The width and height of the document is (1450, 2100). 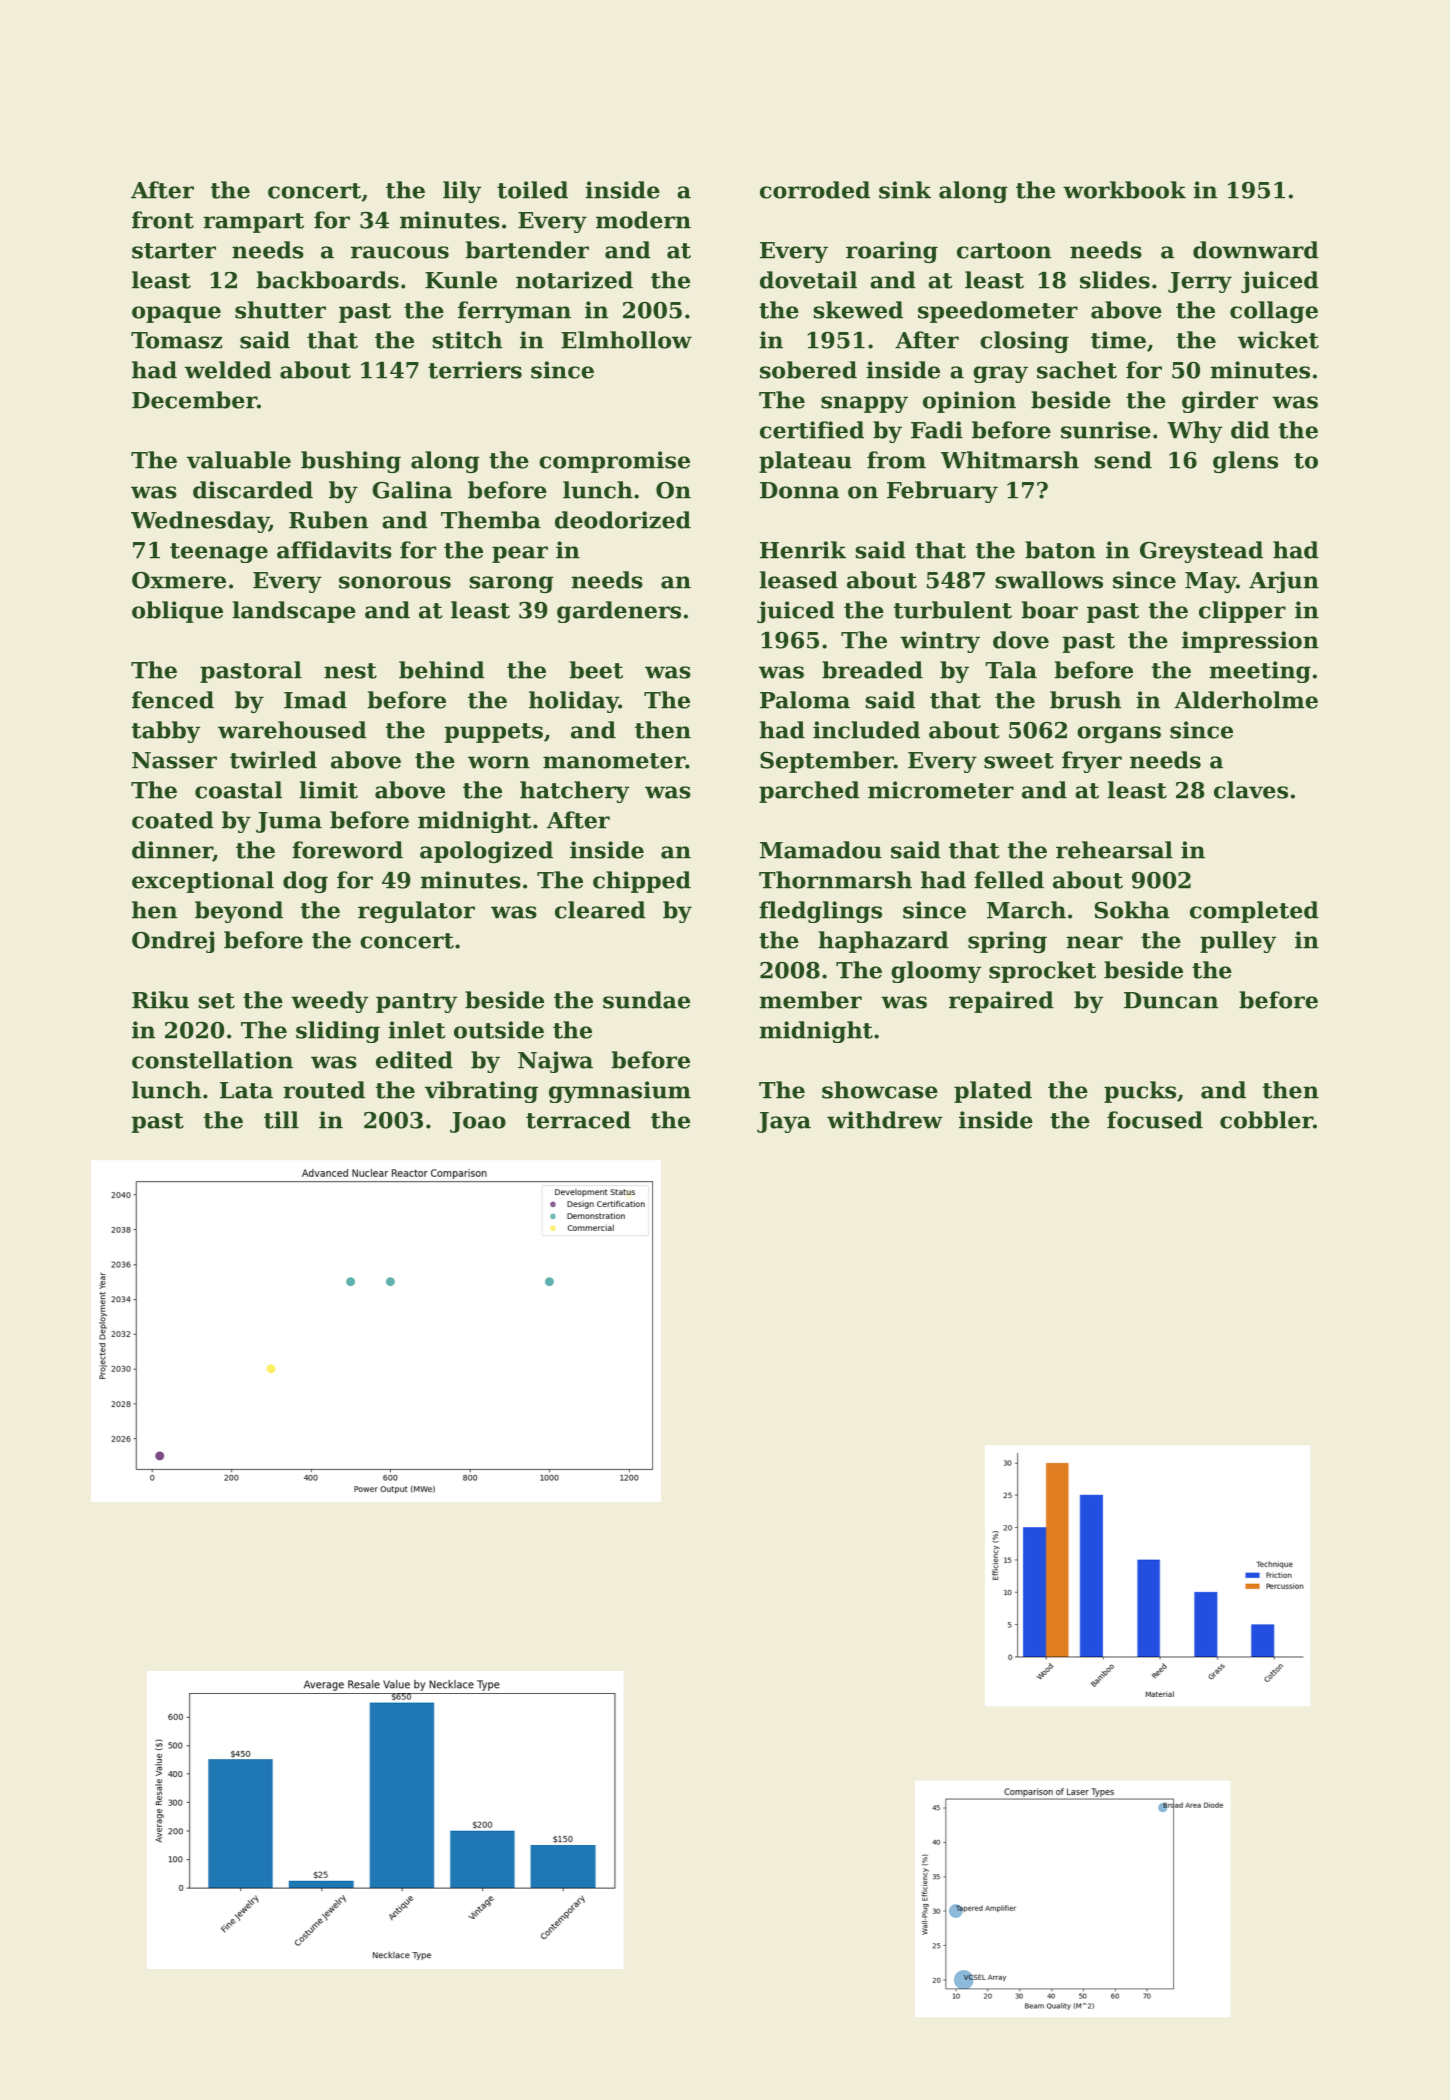 What do you see at coordinates (643, 220) in the document?
I see `modern` at bounding box center [643, 220].
